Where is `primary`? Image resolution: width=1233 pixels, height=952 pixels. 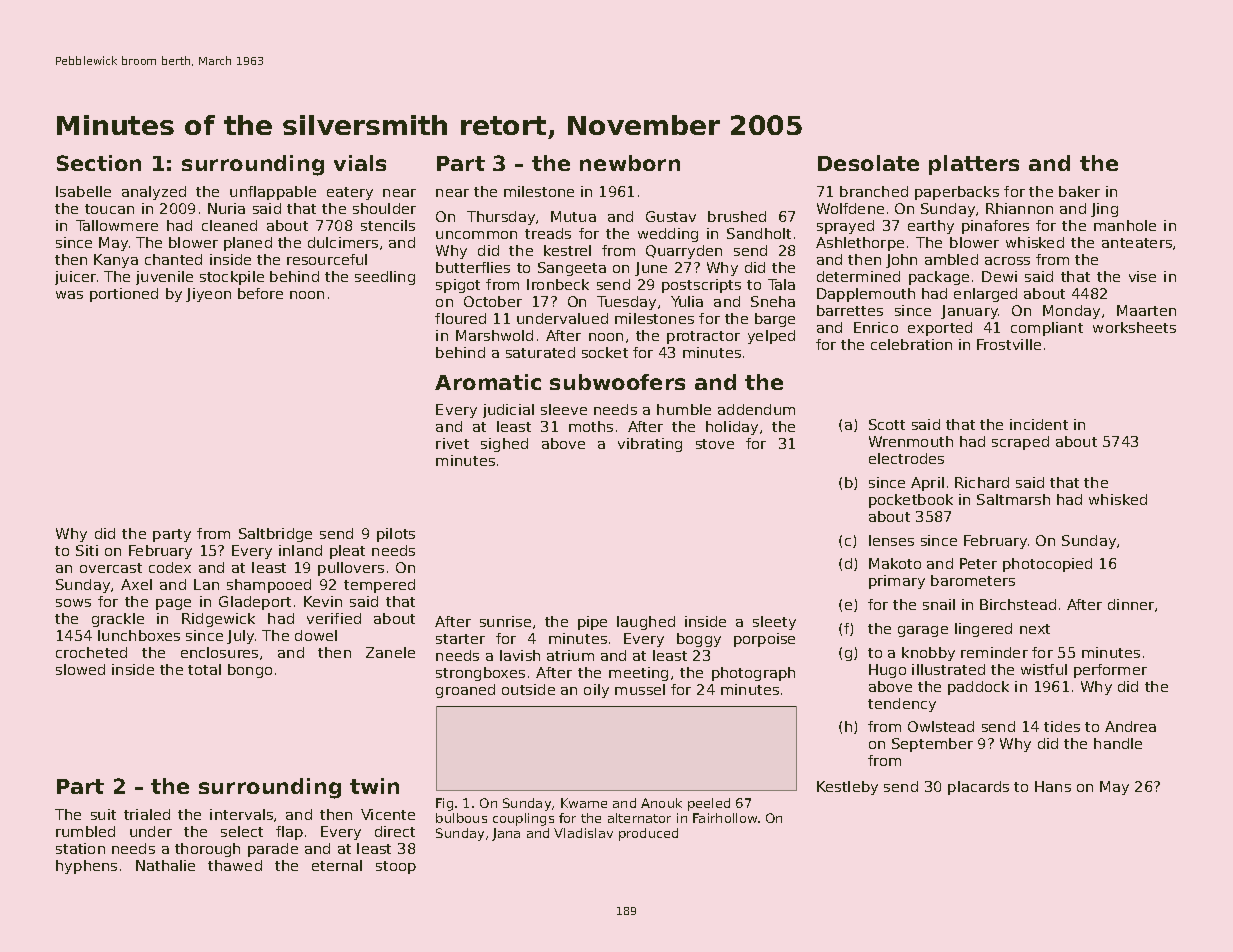
primary is located at coordinates (897, 582).
